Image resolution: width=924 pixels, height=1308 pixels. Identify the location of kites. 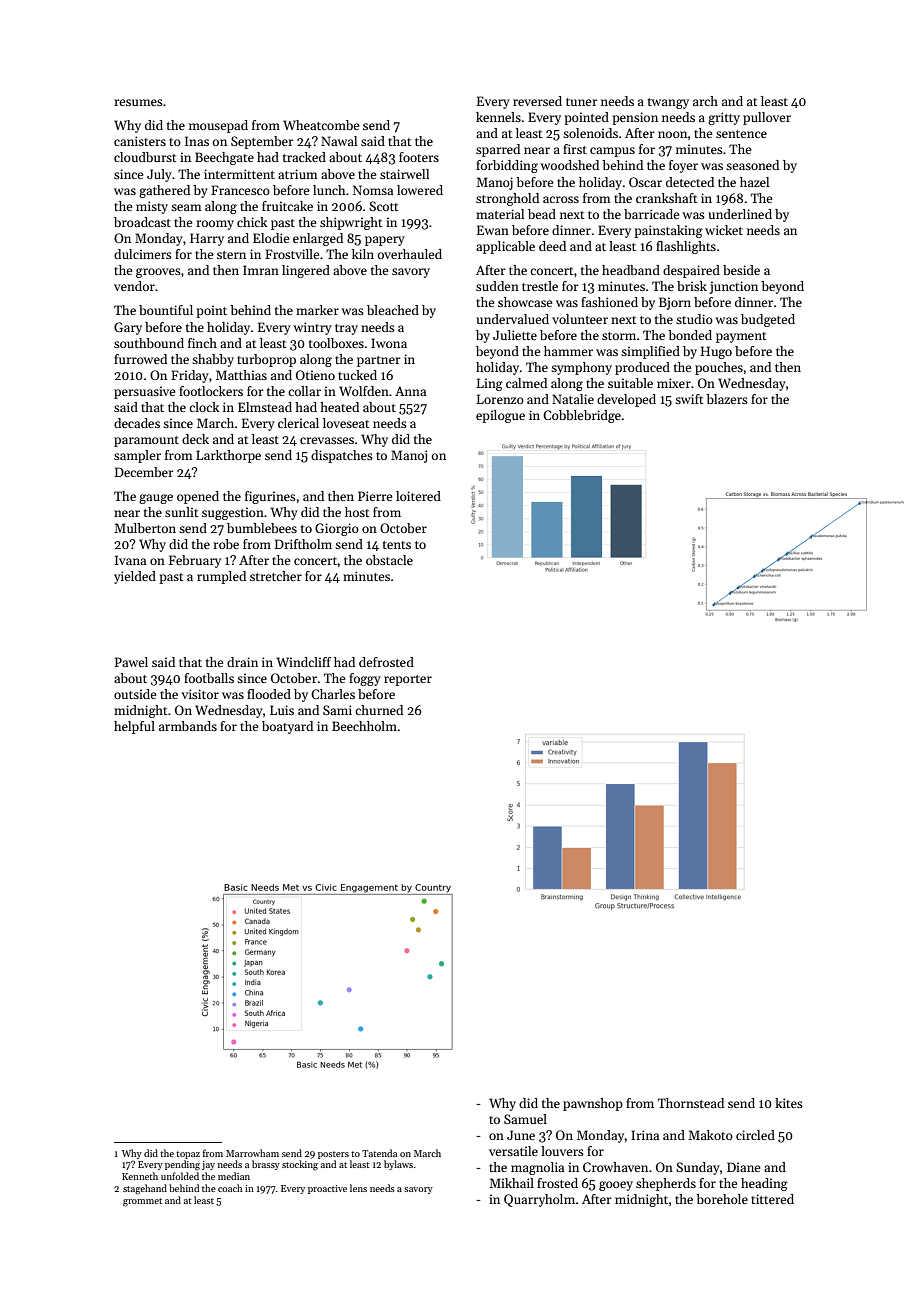
(789, 1103).
